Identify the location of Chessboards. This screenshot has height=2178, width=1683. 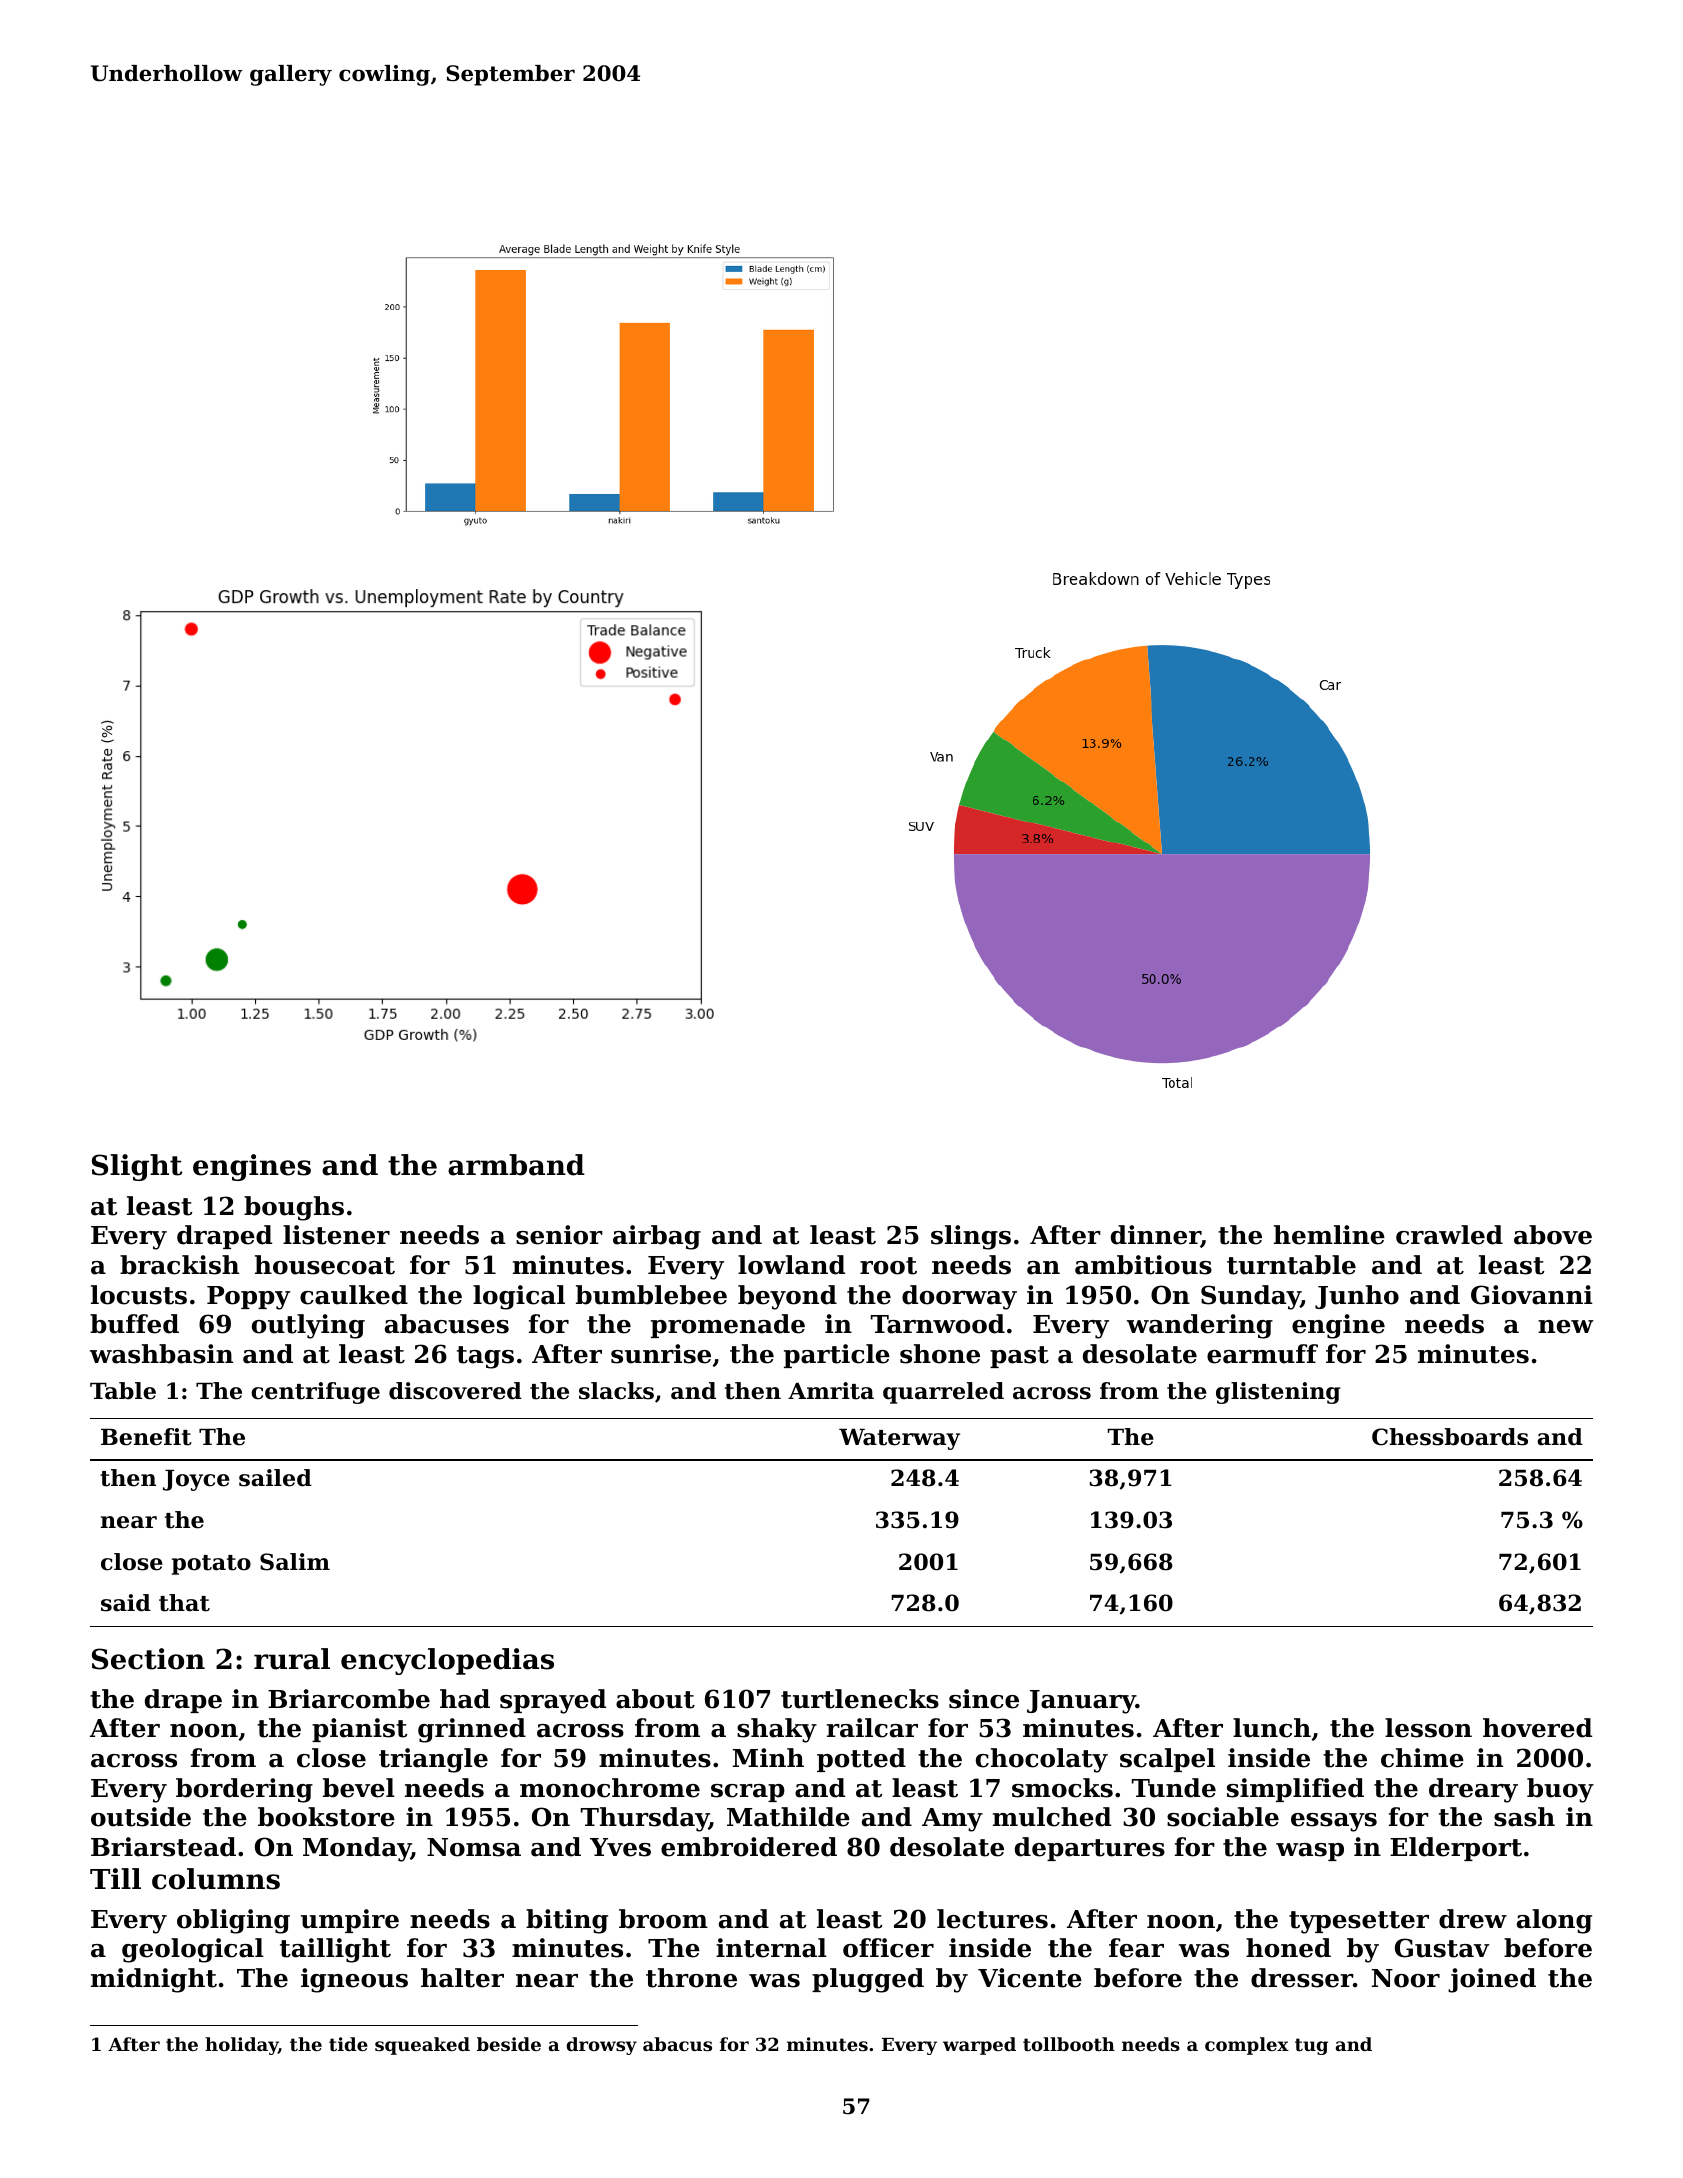
(1450, 1437).
